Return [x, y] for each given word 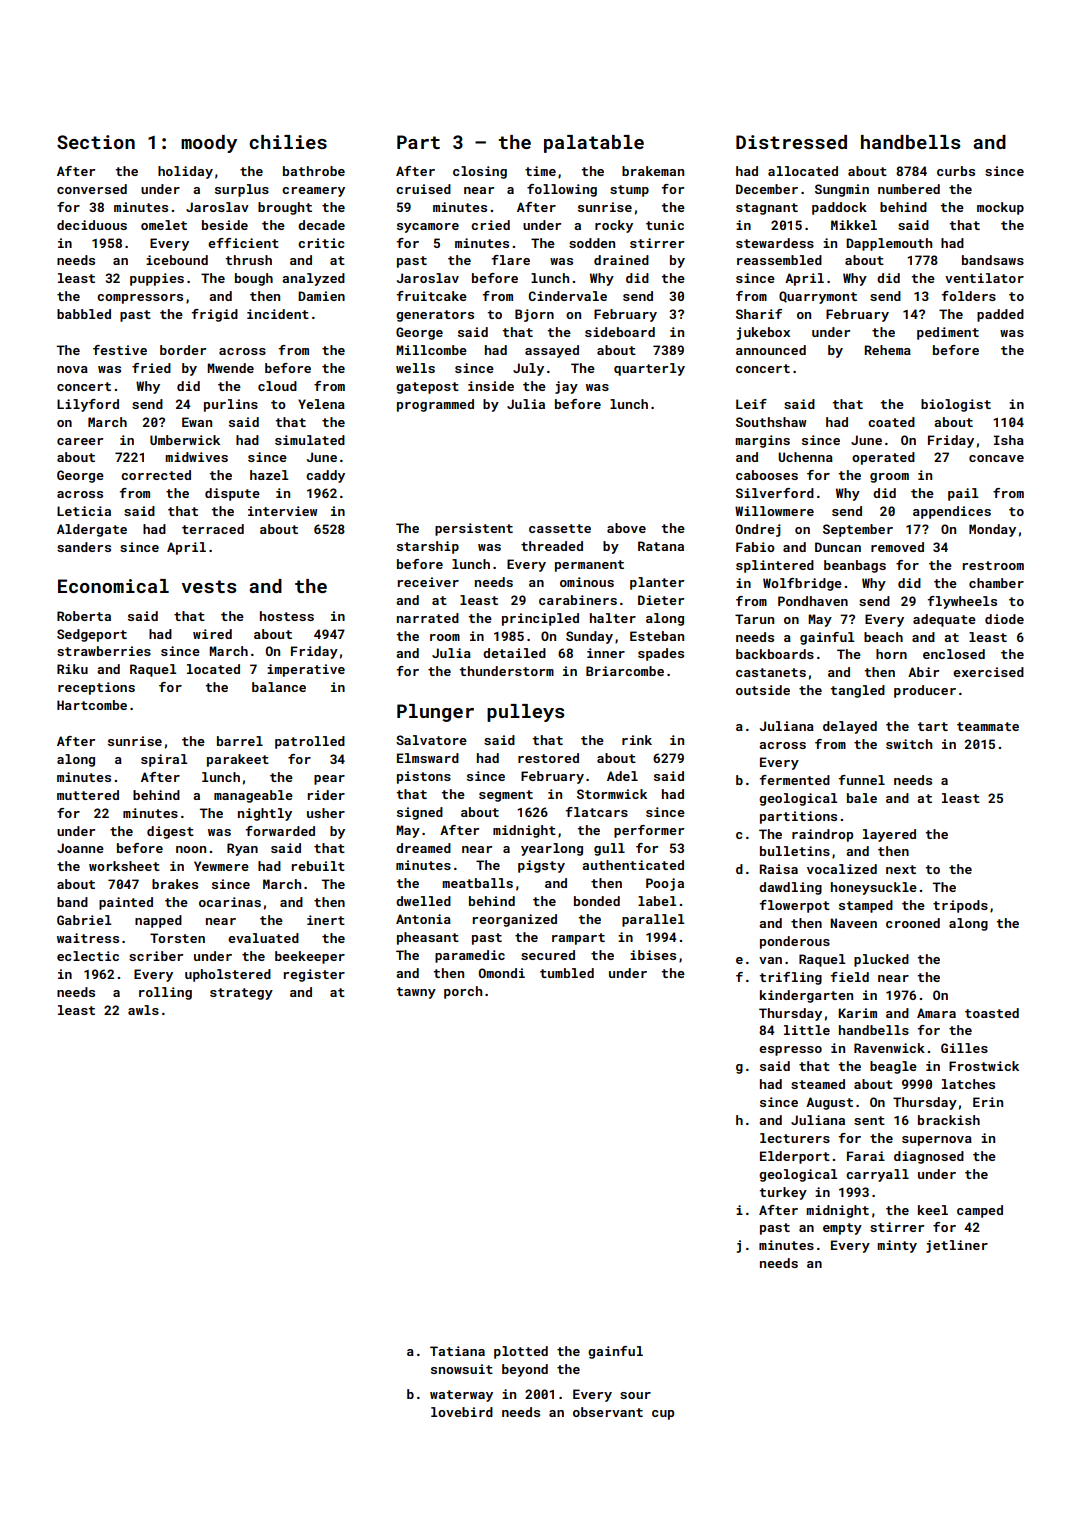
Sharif [759, 314]
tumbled [567, 973]
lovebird [462, 1412]
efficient [243, 243]
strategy [241, 994]
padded [1000, 315]
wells [415, 368]
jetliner [957, 1246]
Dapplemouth [889, 244]
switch [909, 744]
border [183, 350]
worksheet [124, 866]
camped [980, 1211]
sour [635, 1395]
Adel [622, 776]
